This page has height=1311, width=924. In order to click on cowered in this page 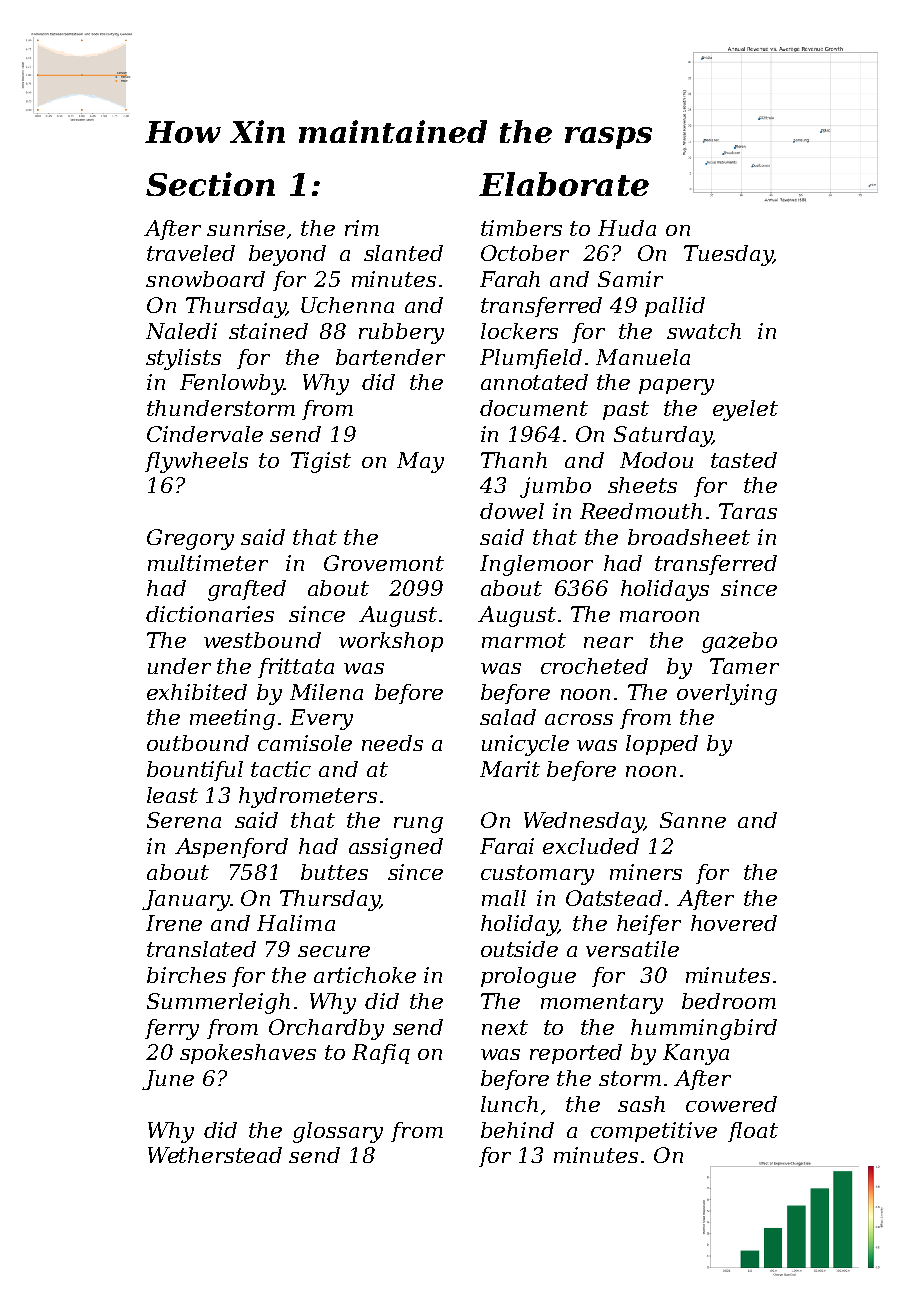, I will do `click(731, 1104)`.
